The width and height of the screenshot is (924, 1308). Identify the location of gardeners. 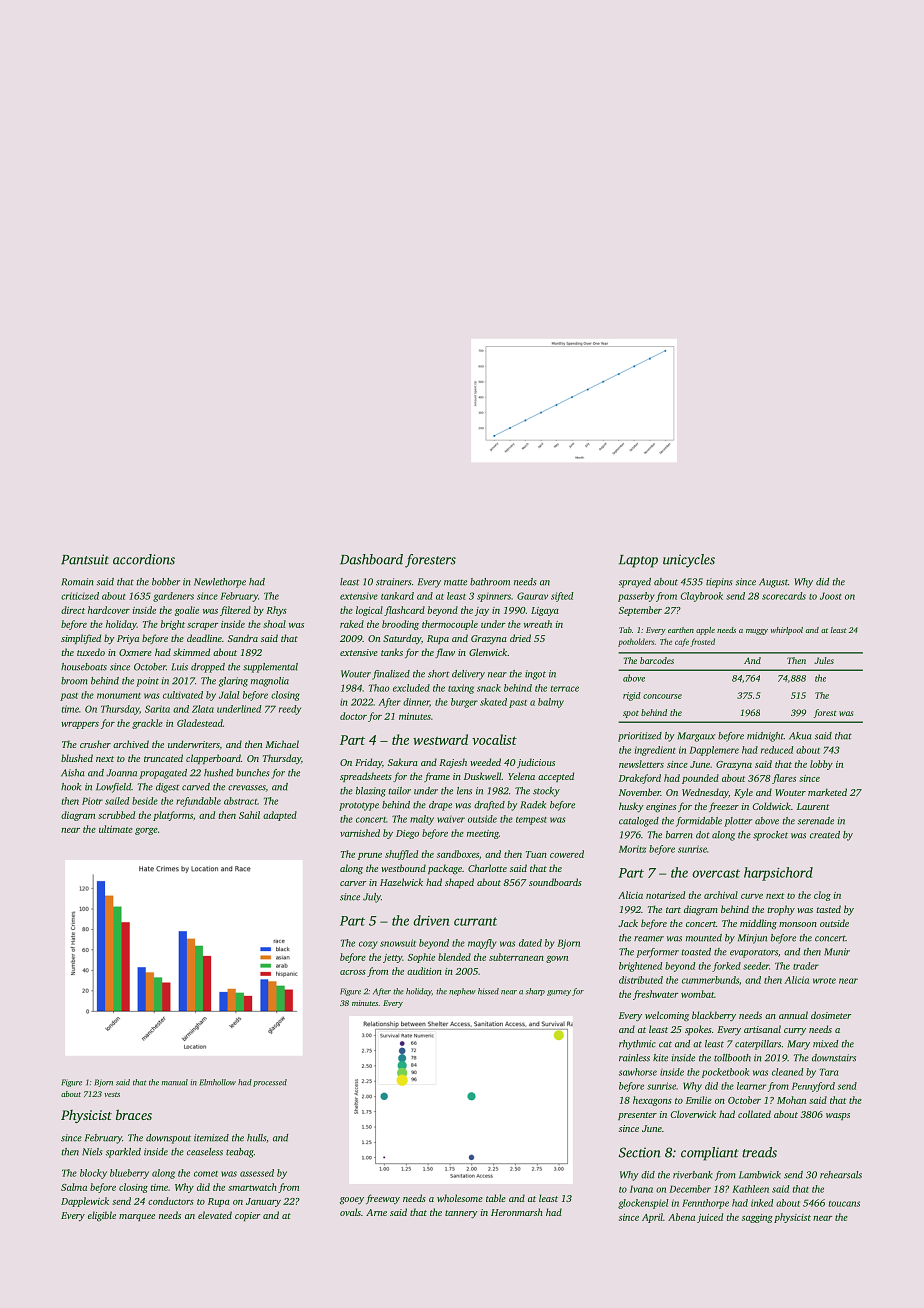
(173, 597).
